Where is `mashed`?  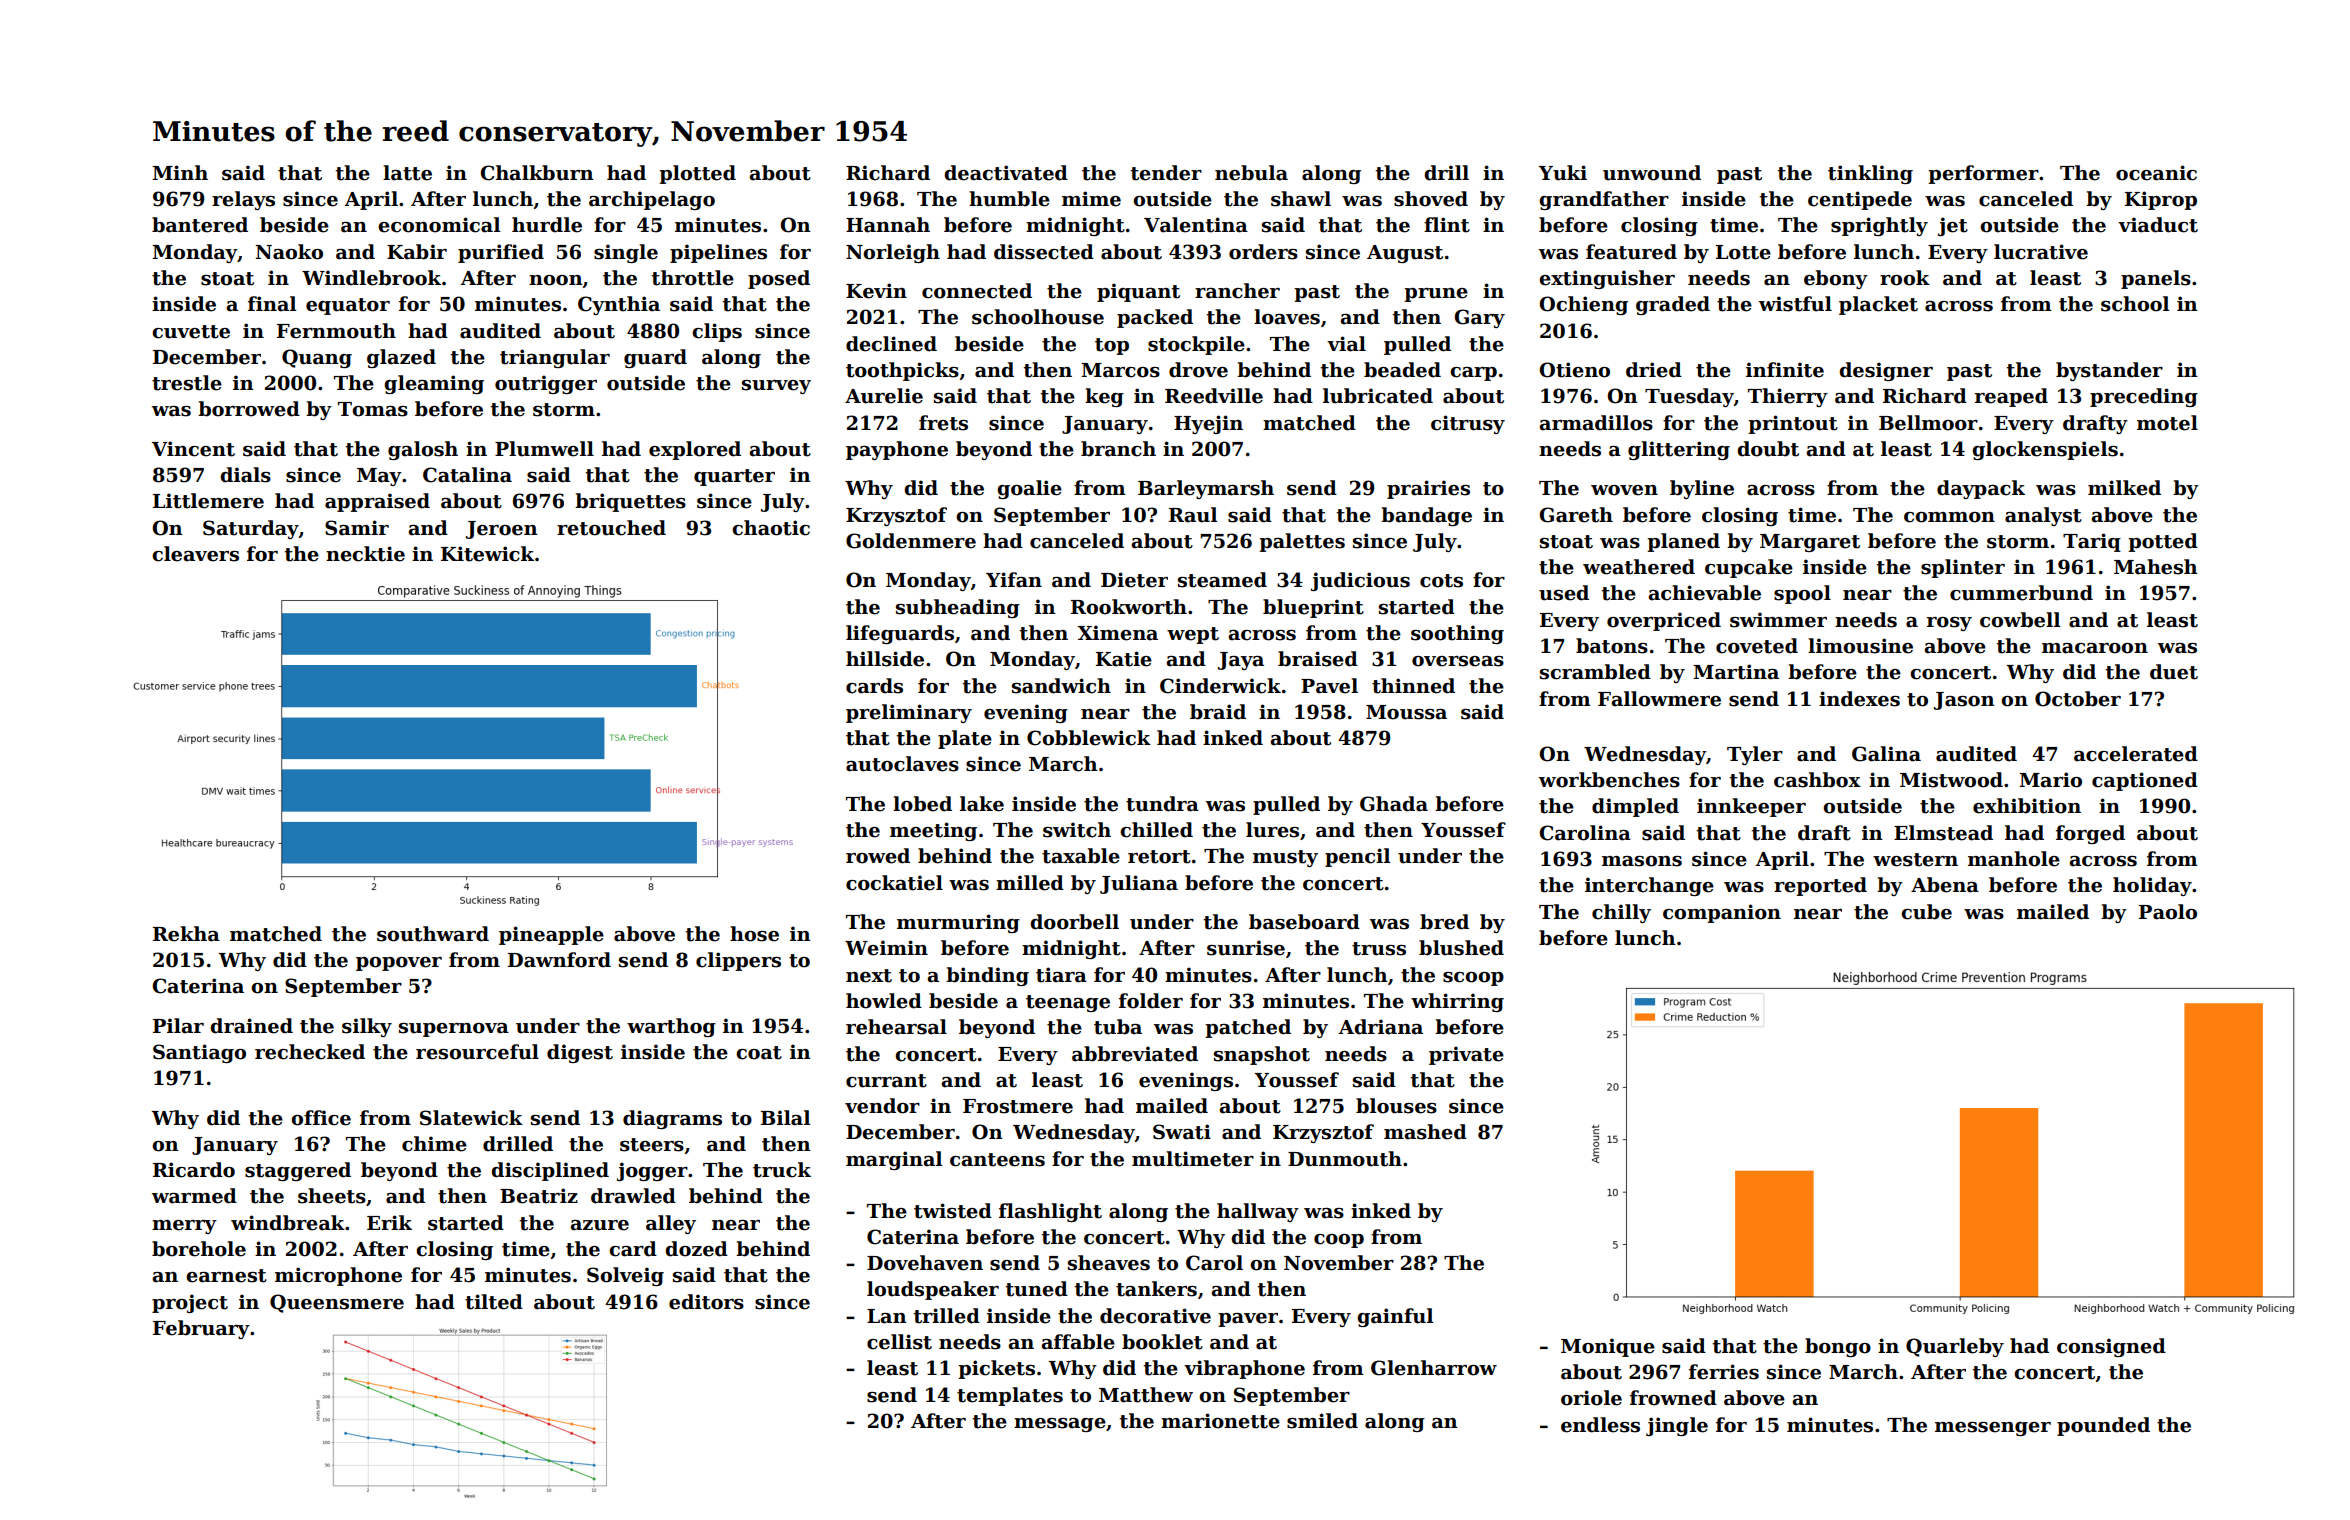 mashed is located at coordinates (1425, 1132).
